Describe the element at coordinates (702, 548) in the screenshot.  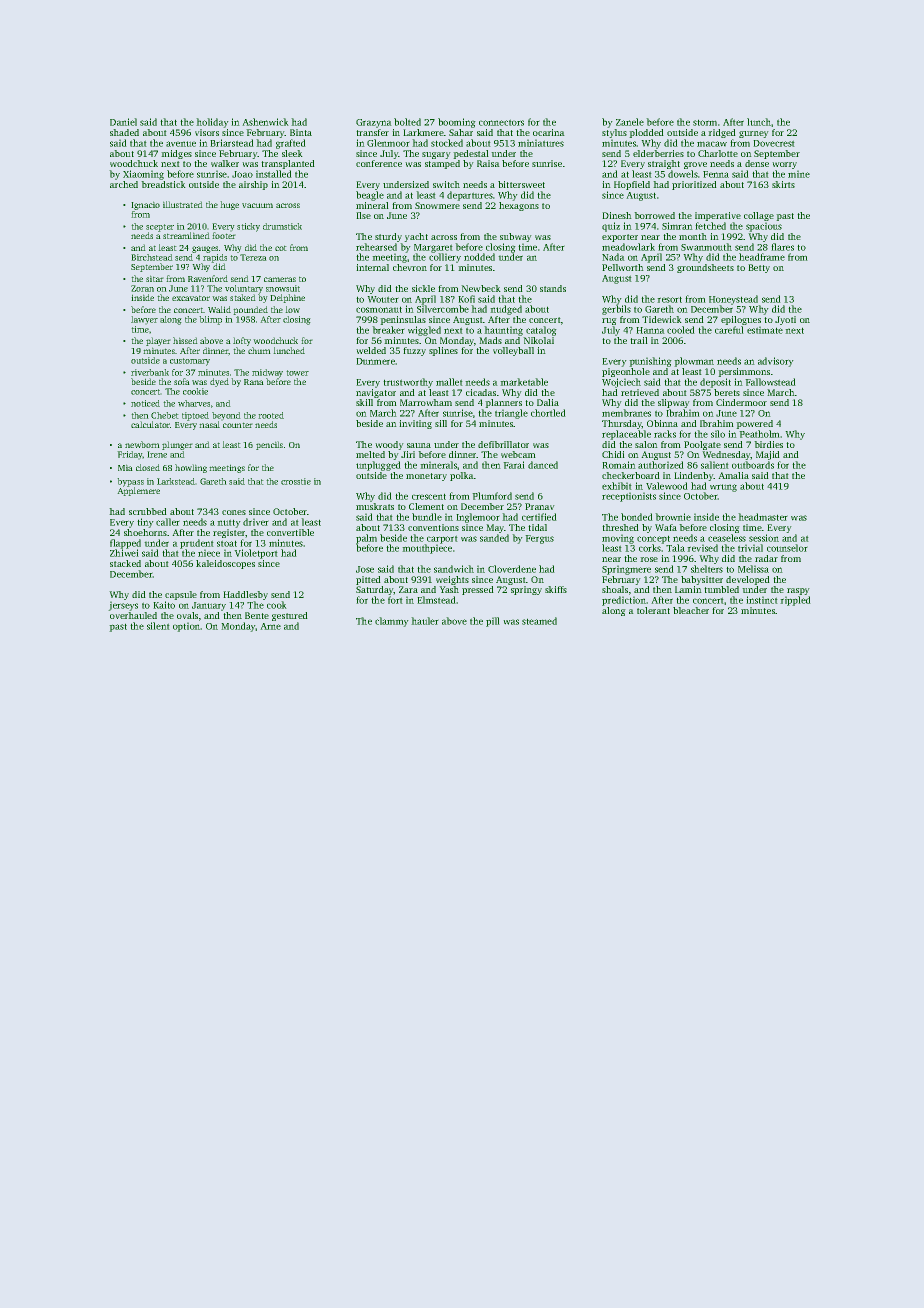
I see `revised` at that location.
